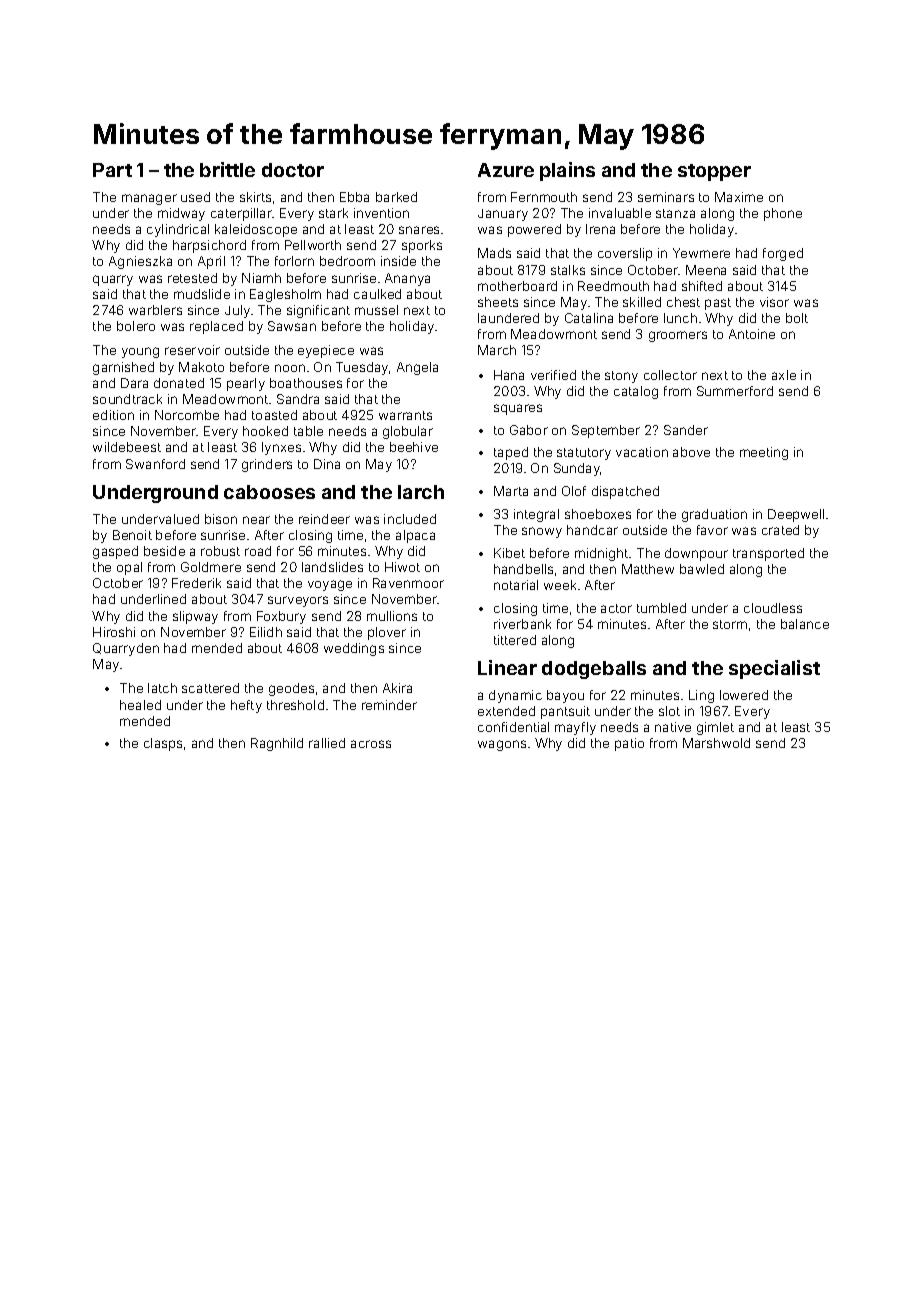 This page has width=924, height=1308. I want to click on cloudless, so click(773, 608).
